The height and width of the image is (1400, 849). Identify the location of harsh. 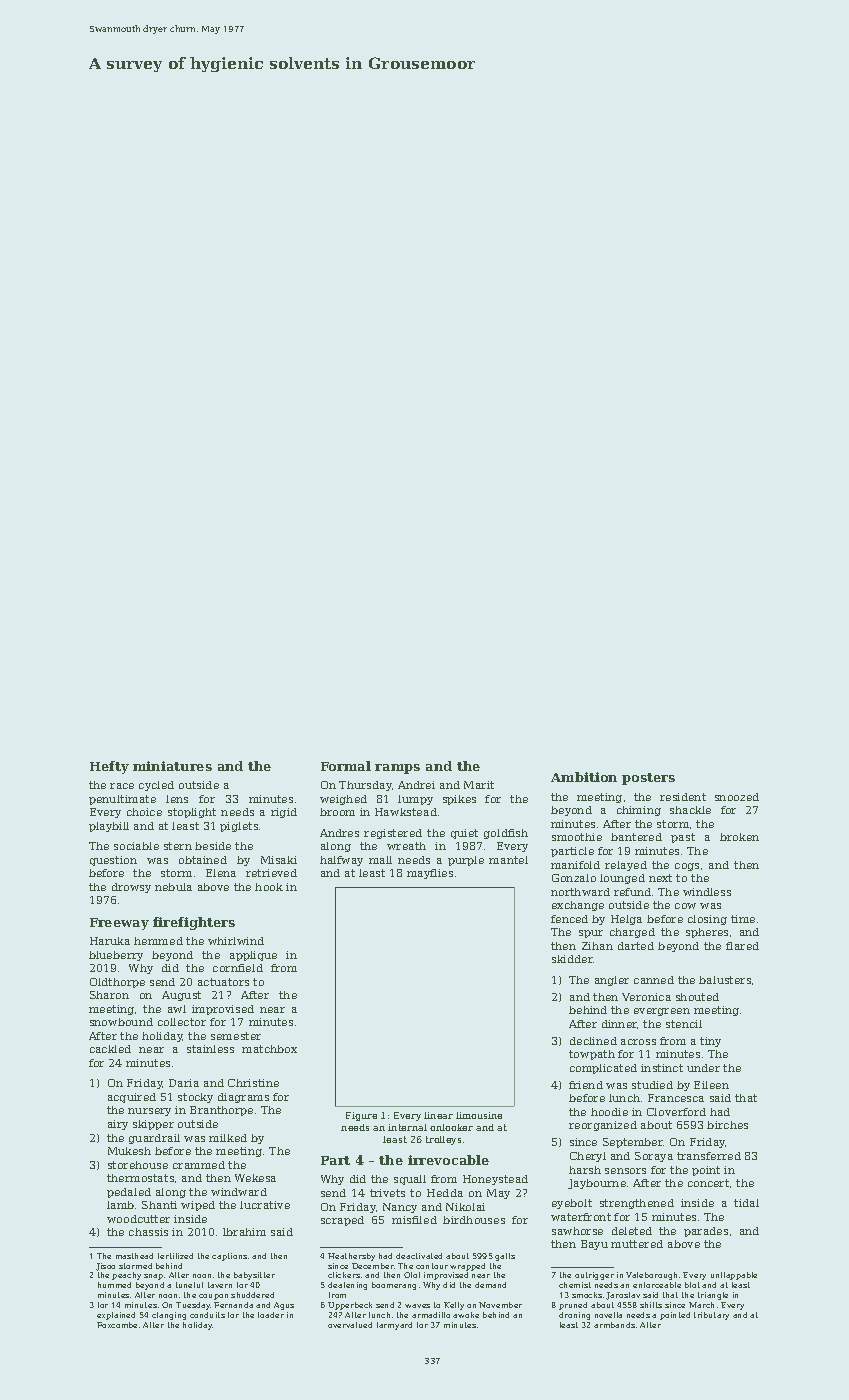
(585, 1170).
